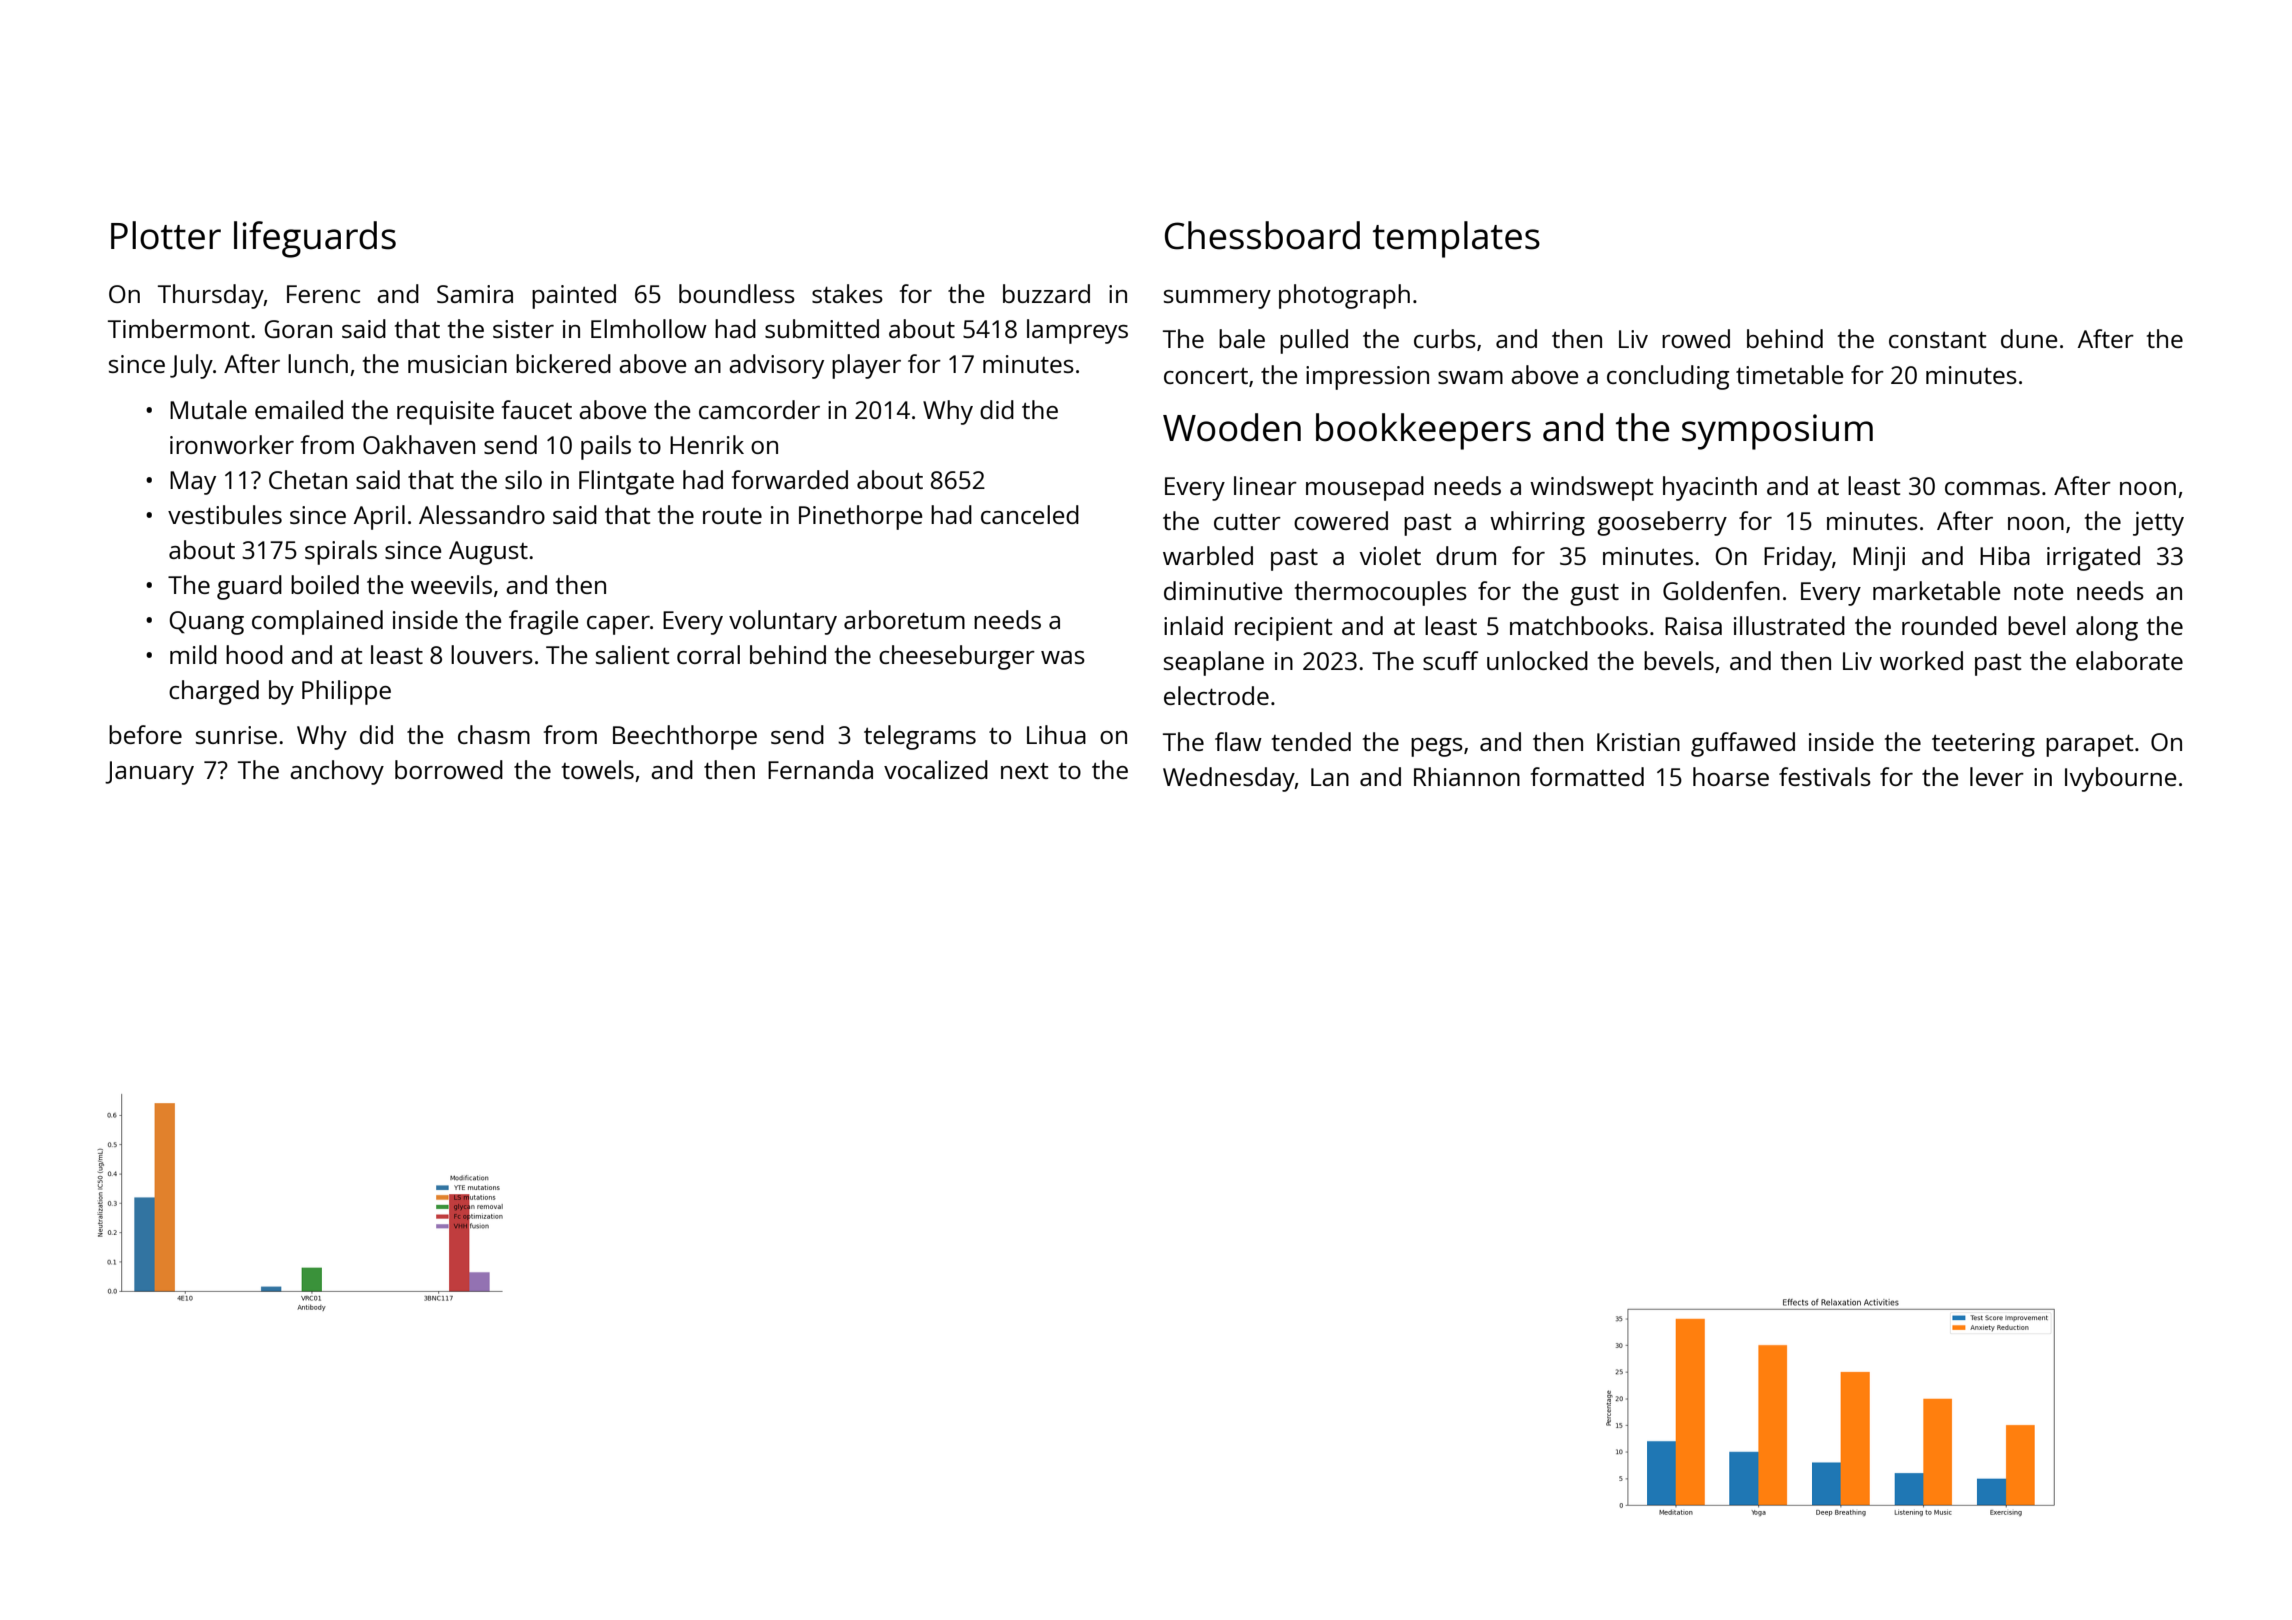 Image resolution: width=2292 pixels, height=1620 pixels. What do you see at coordinates (1262, 235) in the screenshot?
I see `Chessboard` at bounding box center [1262, 235].
